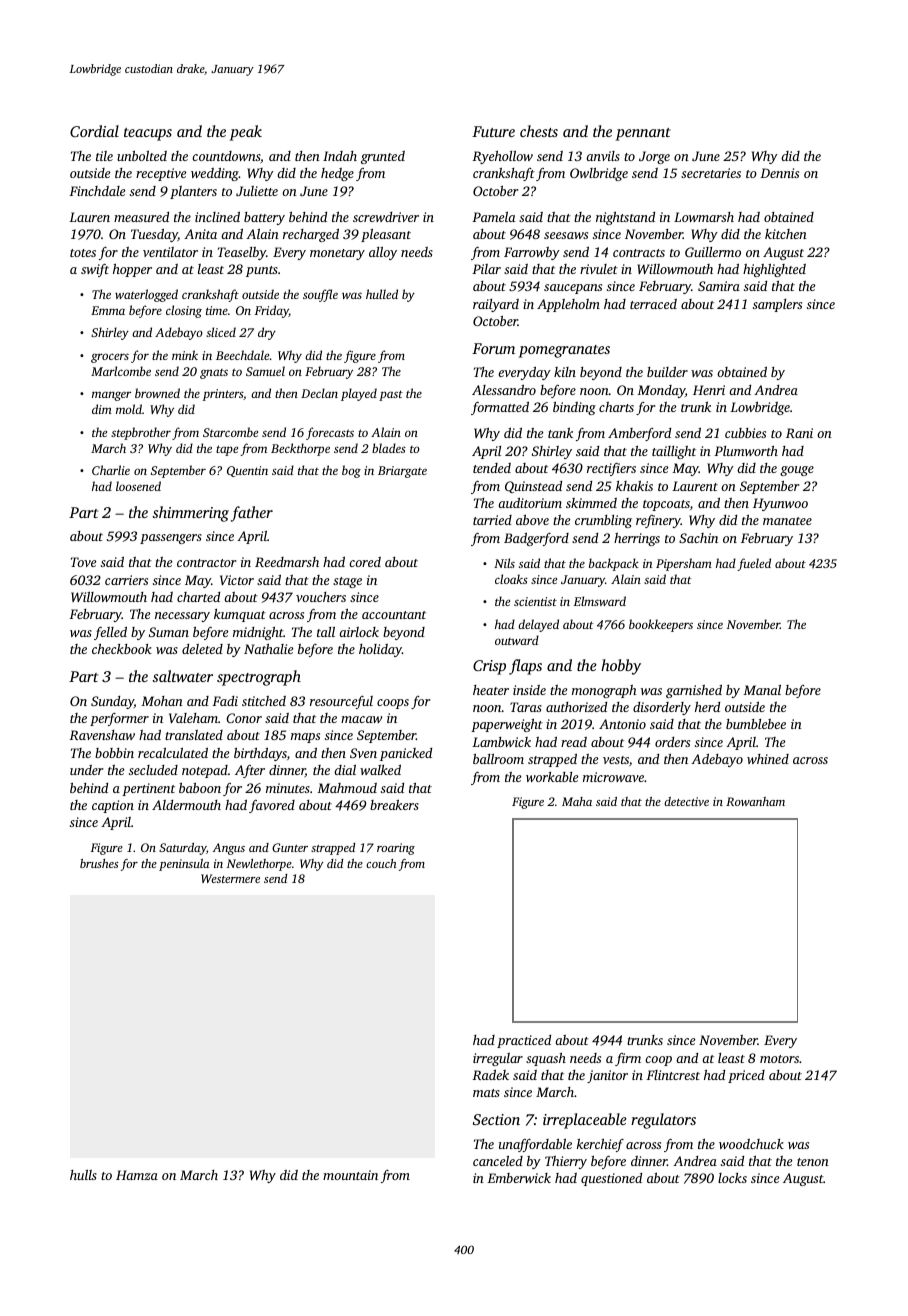 The height and width of the image is (1316, 908). I want to click on sliced, so click(221, 332).
